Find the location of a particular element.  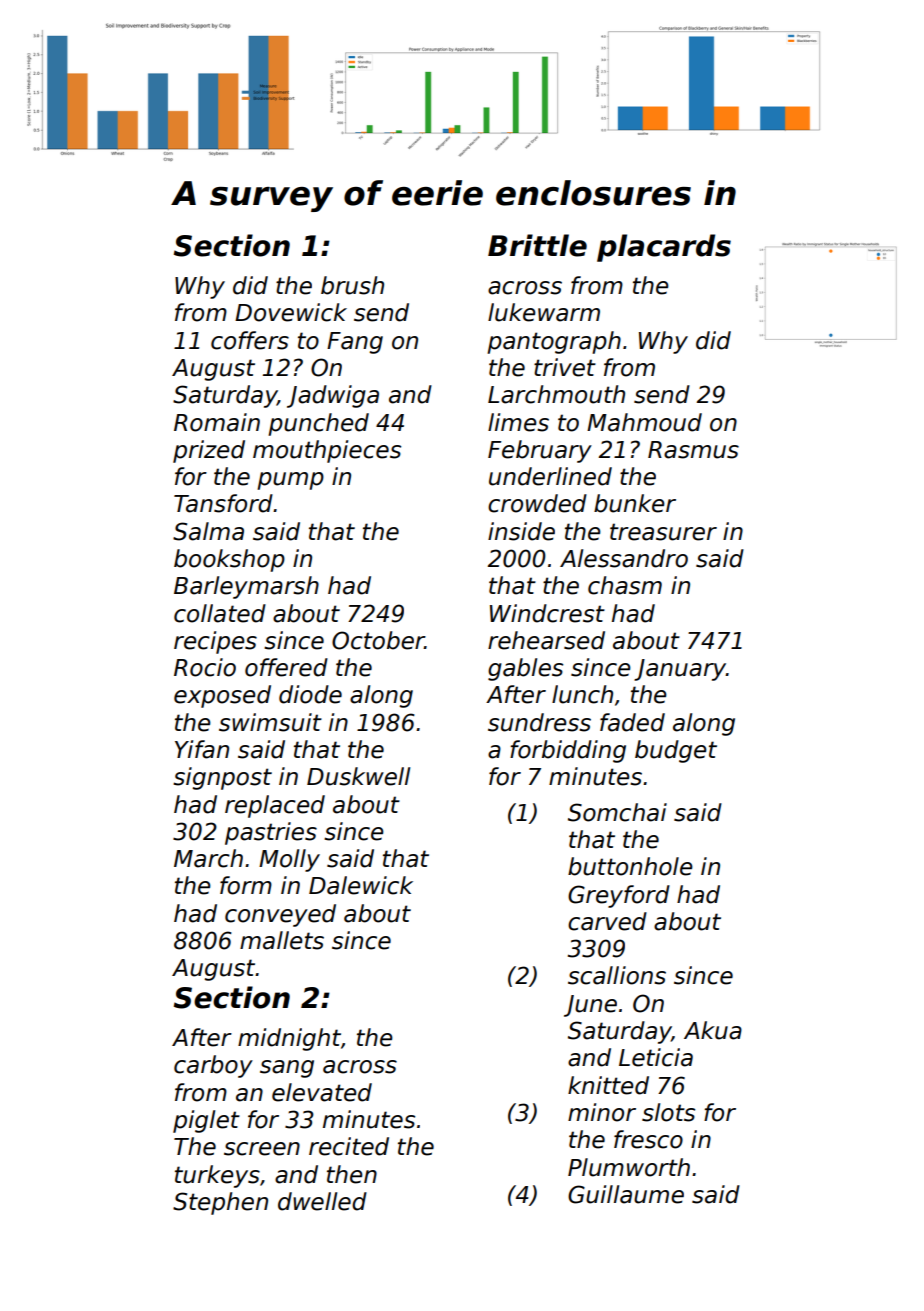

Brittle is located at coordinates (537, 245).
